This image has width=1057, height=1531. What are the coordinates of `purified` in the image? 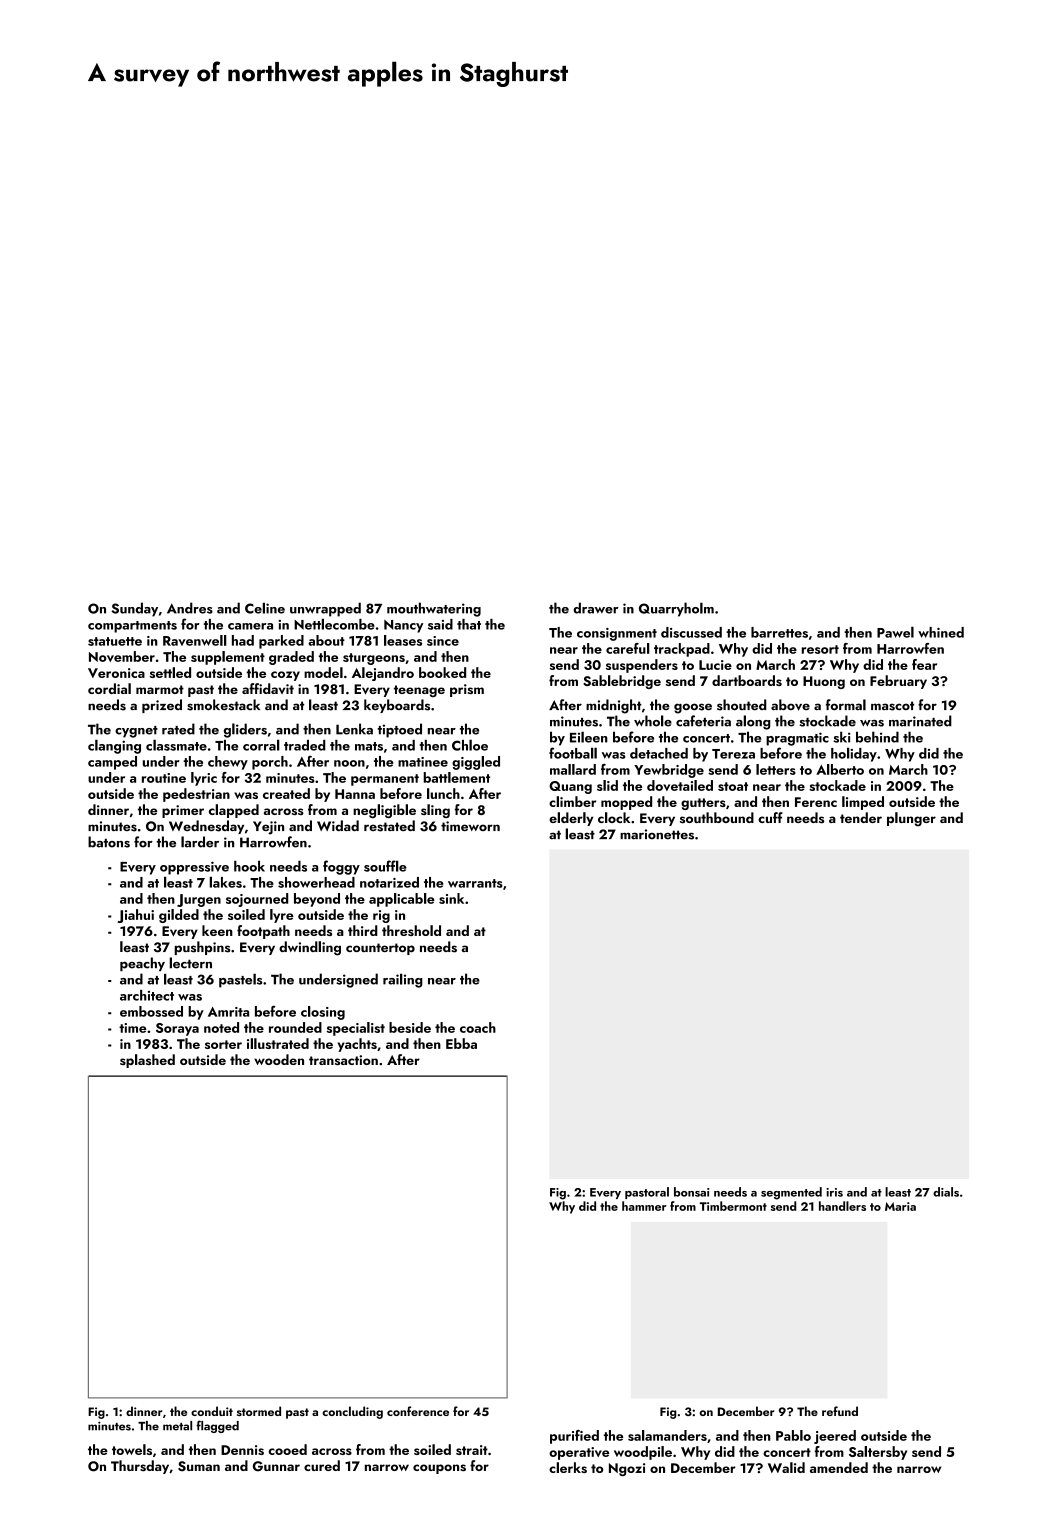 It's located at (574, 1437).
